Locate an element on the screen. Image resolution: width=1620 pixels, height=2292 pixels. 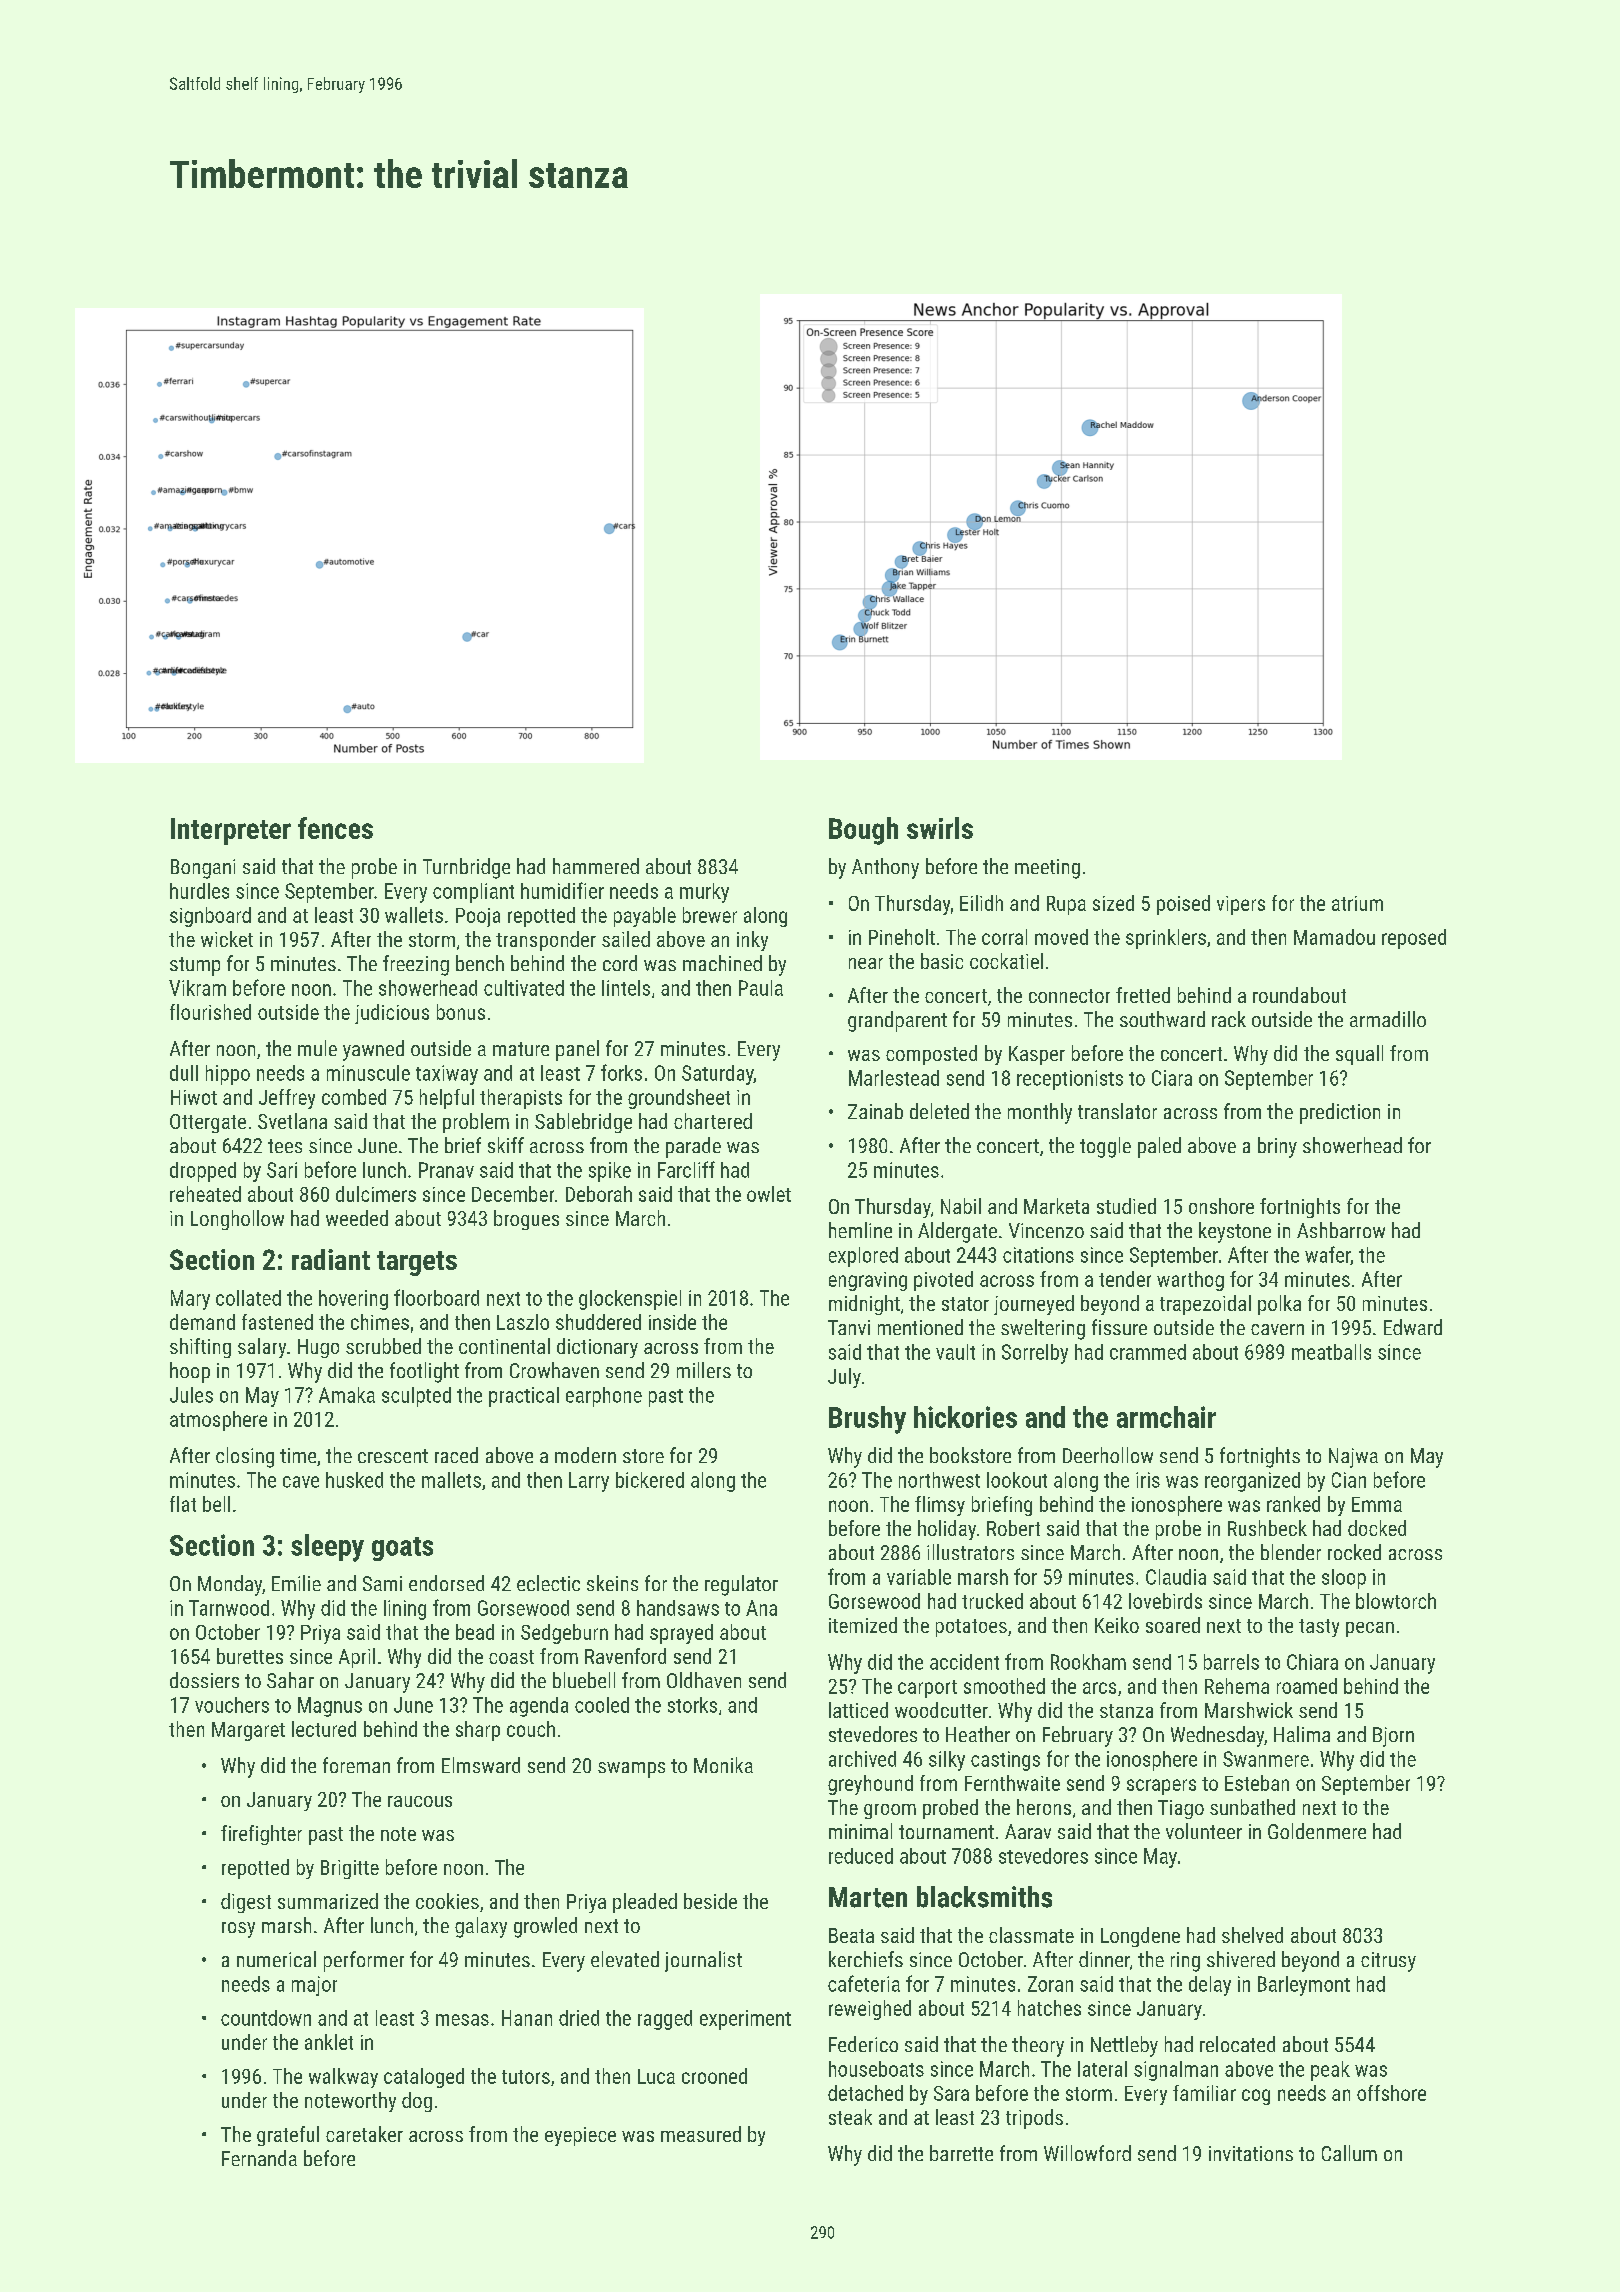
wallets is located at coordinates (414, 915).
